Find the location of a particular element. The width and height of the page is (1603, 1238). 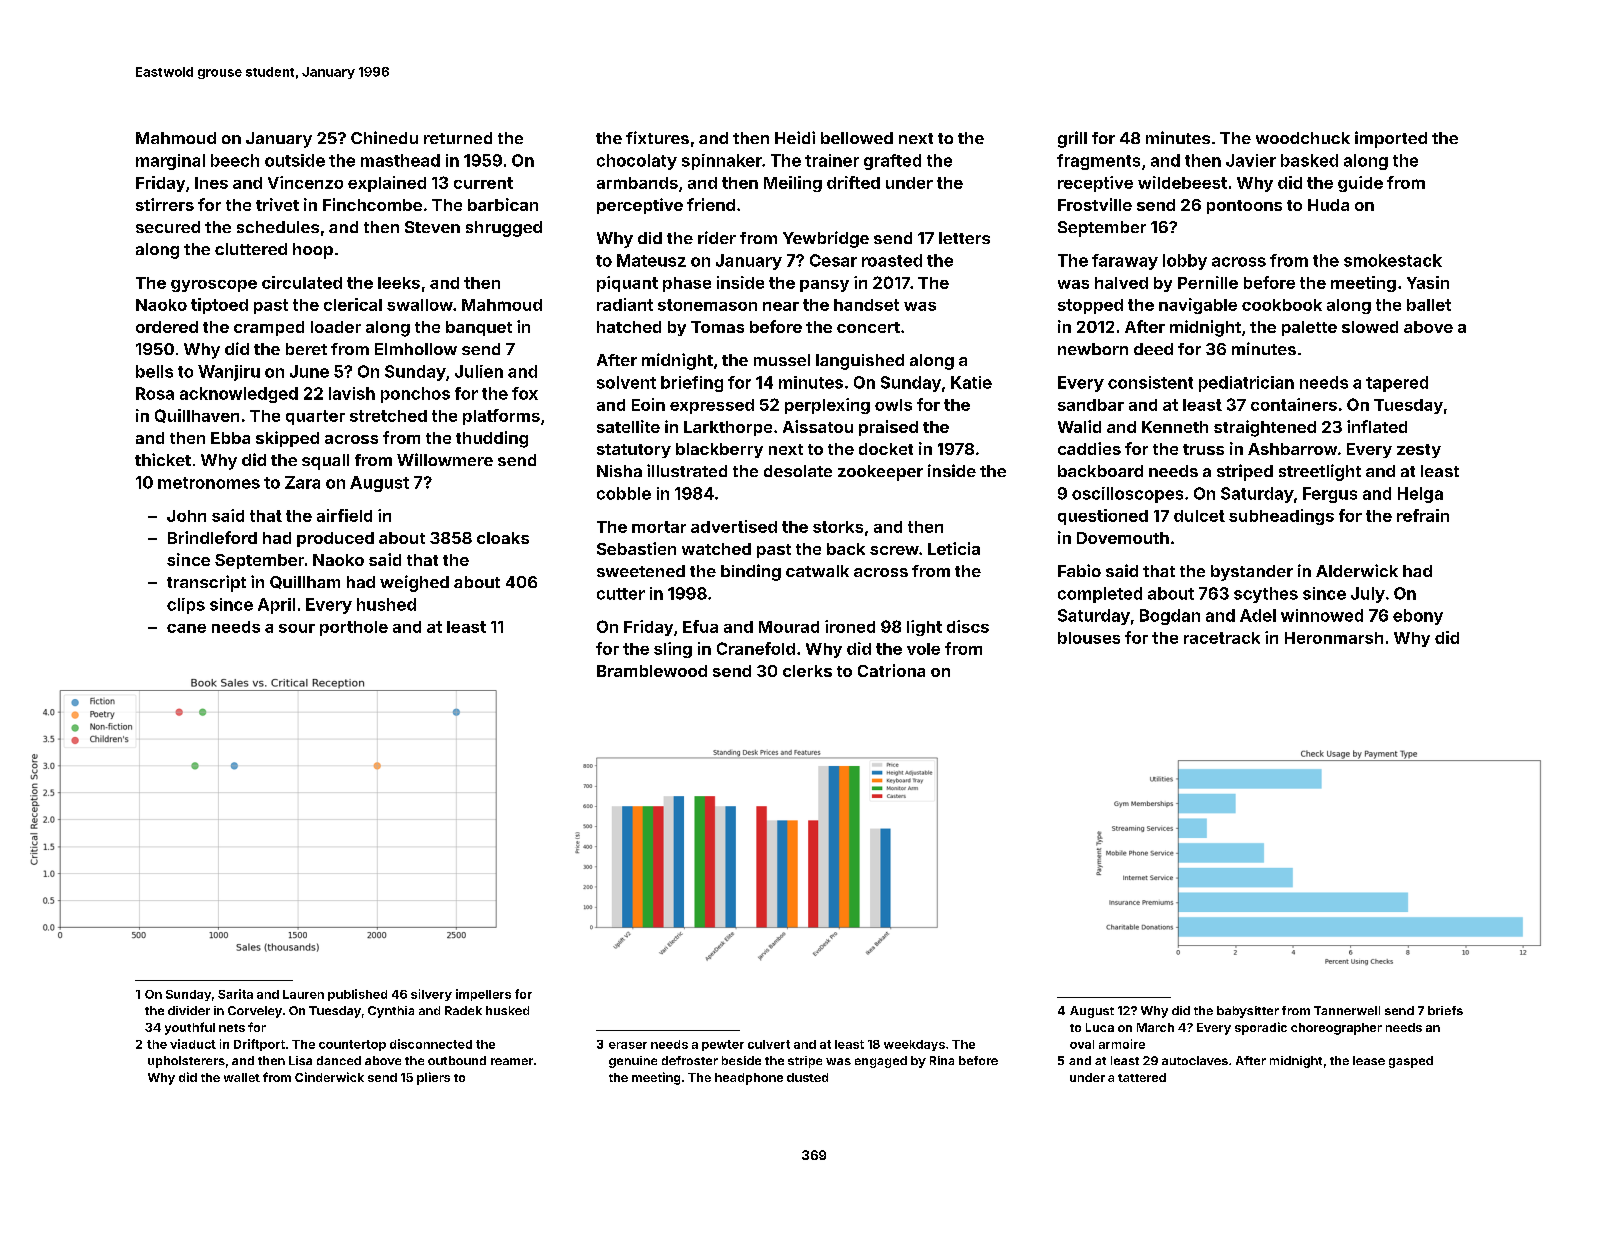

airfield is located at coordinates (344, 515).
